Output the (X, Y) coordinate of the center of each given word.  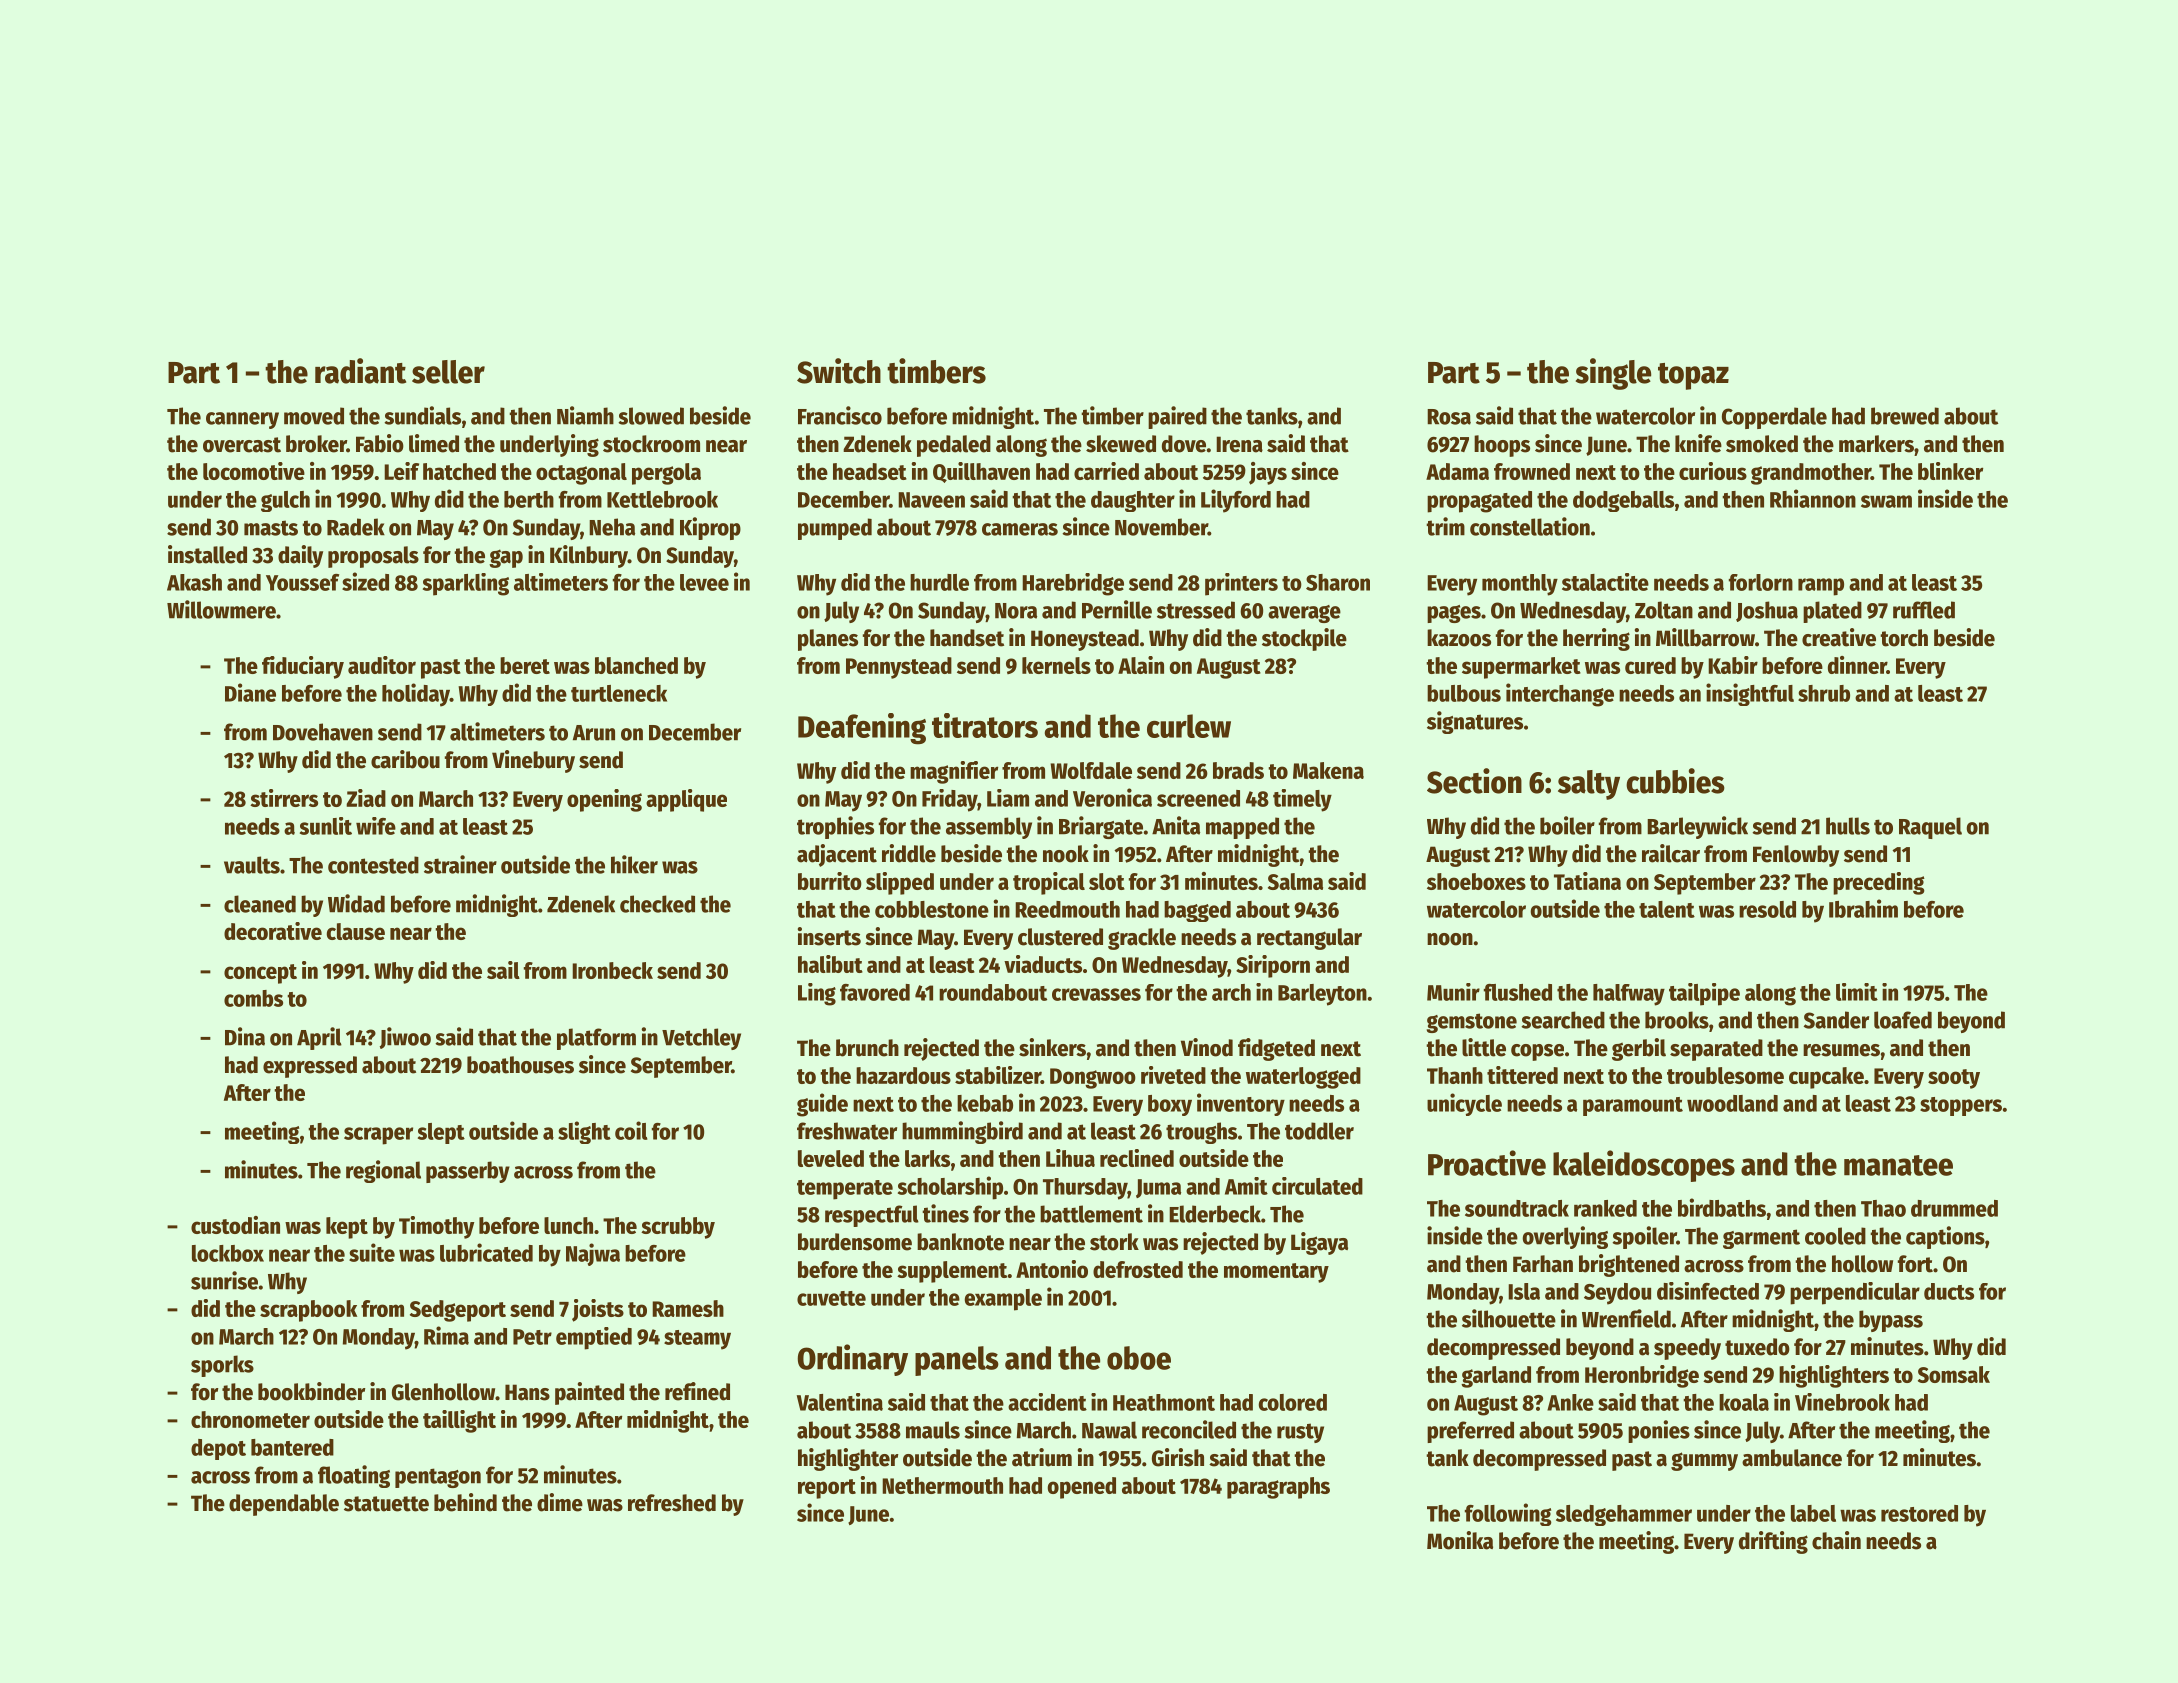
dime (560, 1502)
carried (1106, 471)
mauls (933, 1430)
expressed (310, 1067)
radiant (360, 371)
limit (1857, 992)
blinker (1950, 471)
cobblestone (932, 909)
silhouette (1509, 1318)
